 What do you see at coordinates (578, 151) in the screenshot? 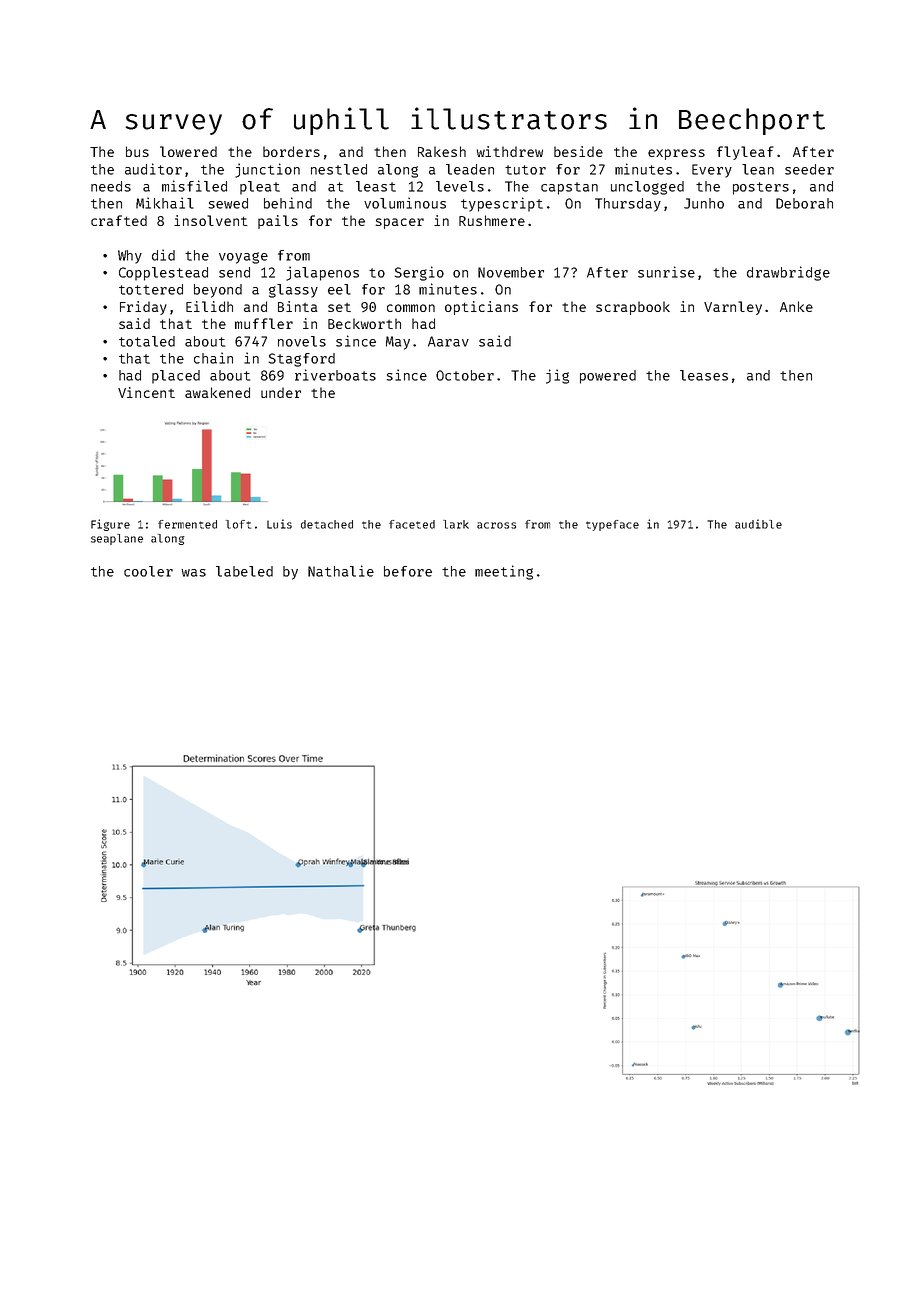
I see `beside` at bounding box center [578, 151].
